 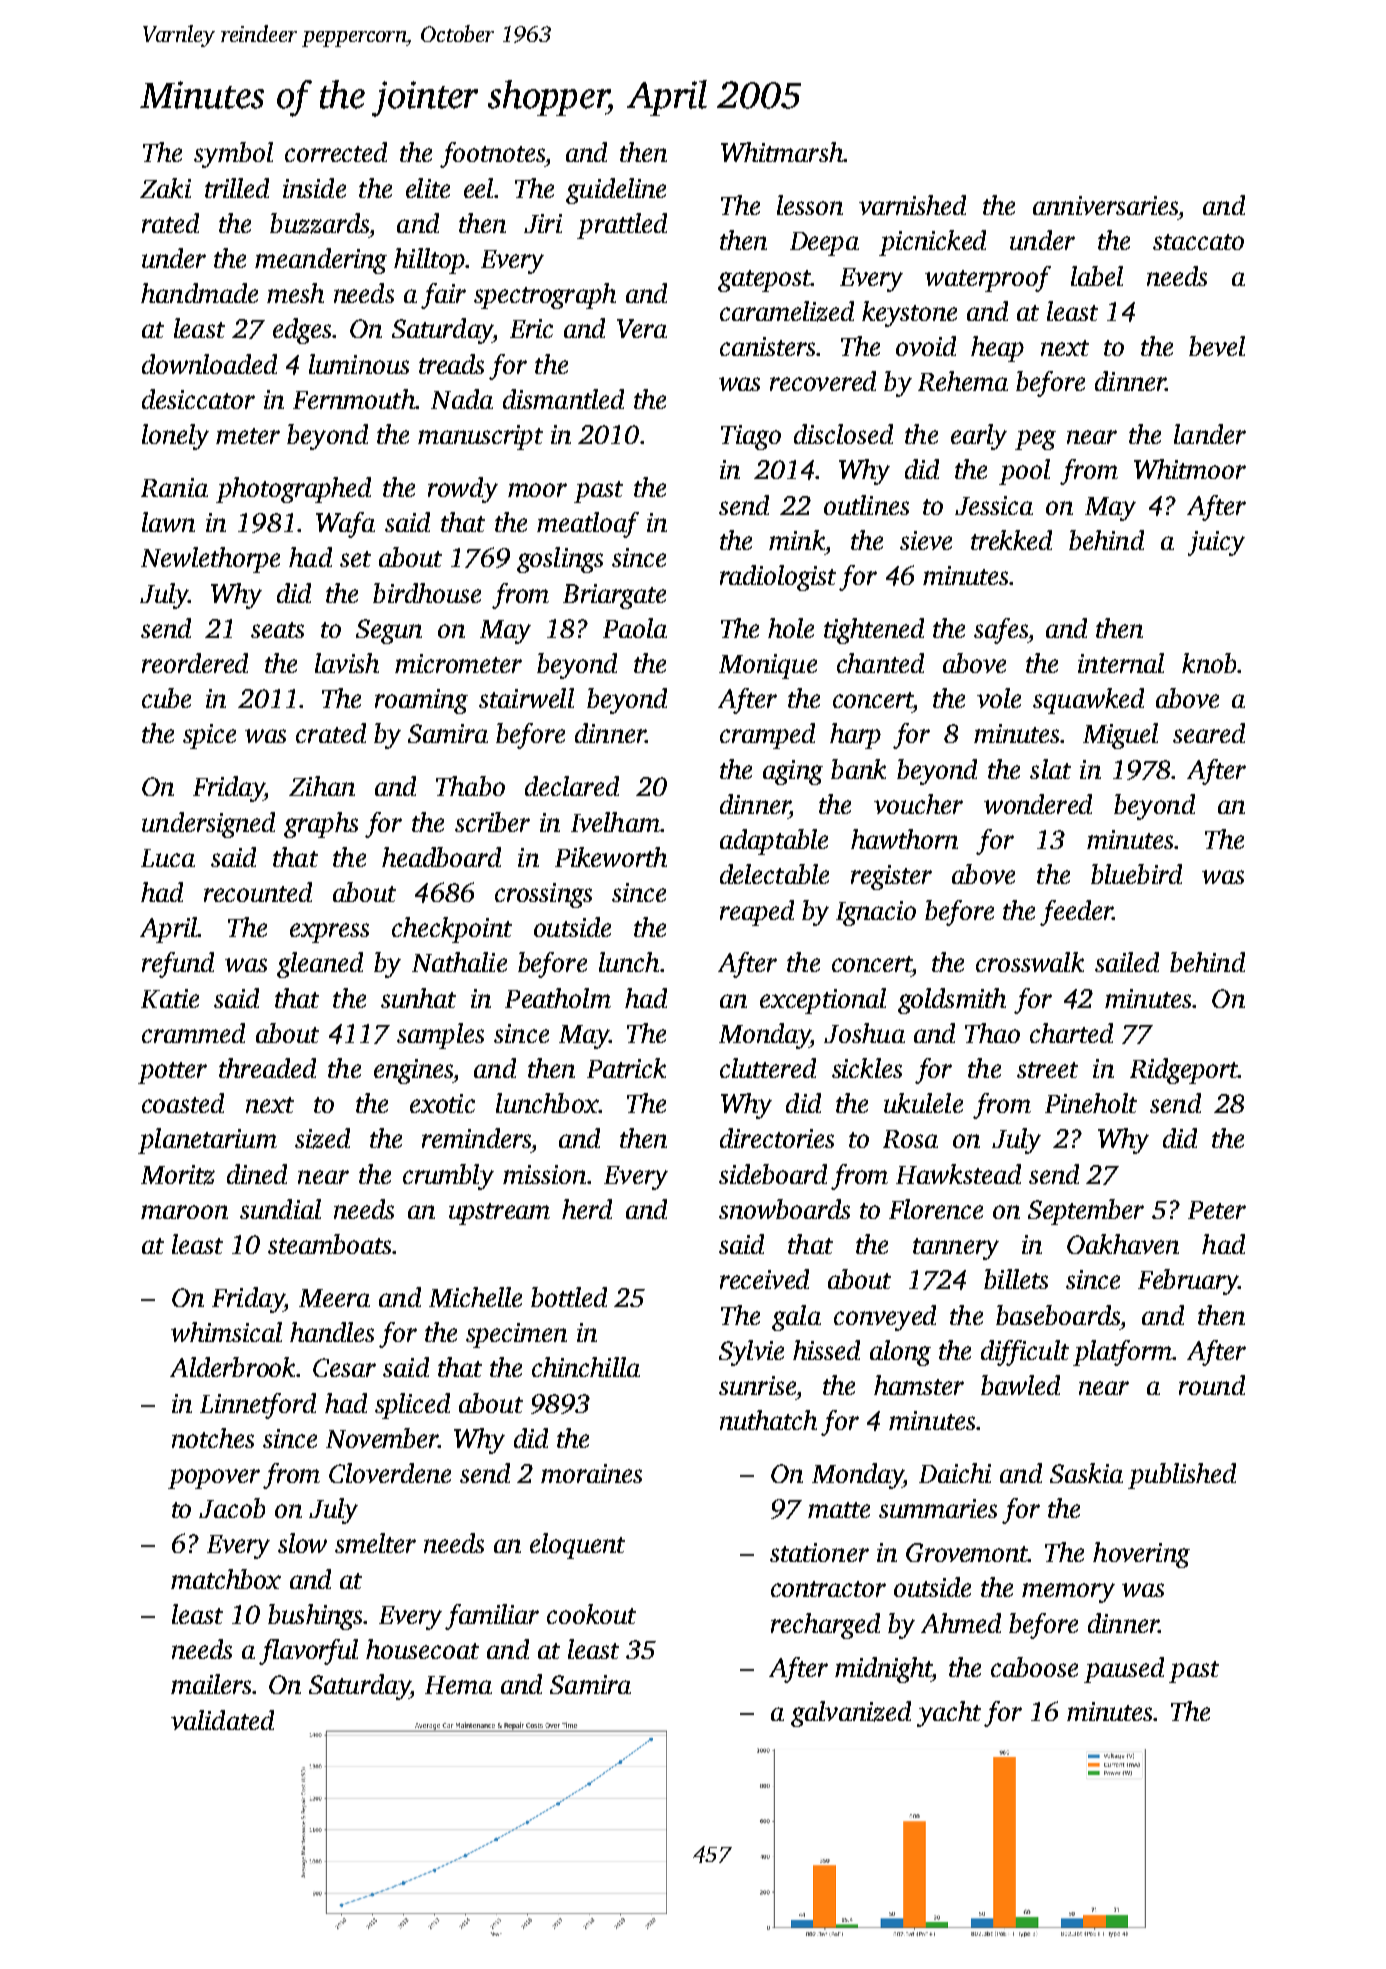 I want to click on sunrise, so click(x=757, y=1385).
